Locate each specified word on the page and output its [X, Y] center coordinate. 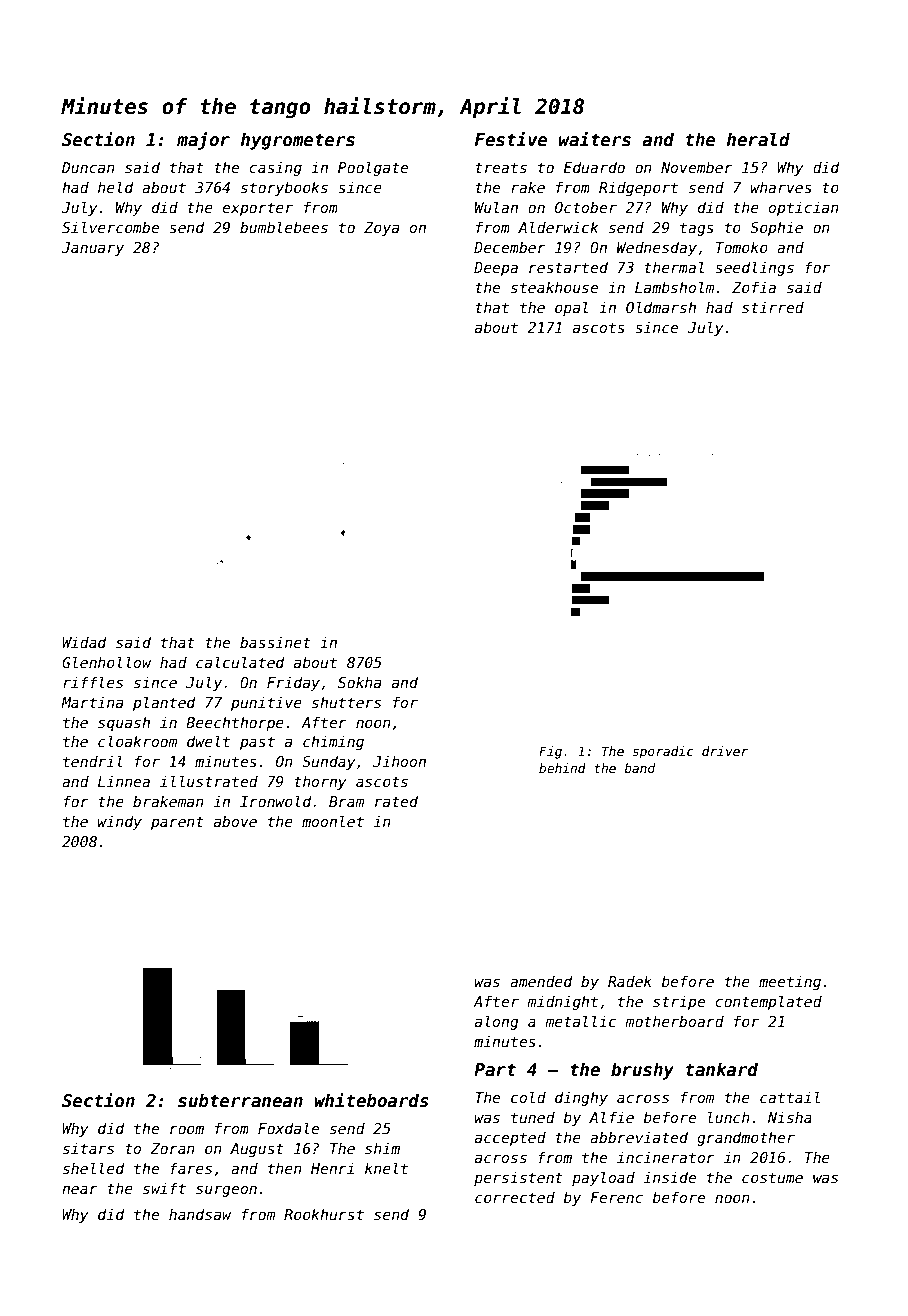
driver [725, 751]
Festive [510, 139]
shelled [94, 1168]
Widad [84, 642]
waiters [595, 139]
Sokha [359, 682]
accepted [510, 1139]
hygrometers [298, 141]
